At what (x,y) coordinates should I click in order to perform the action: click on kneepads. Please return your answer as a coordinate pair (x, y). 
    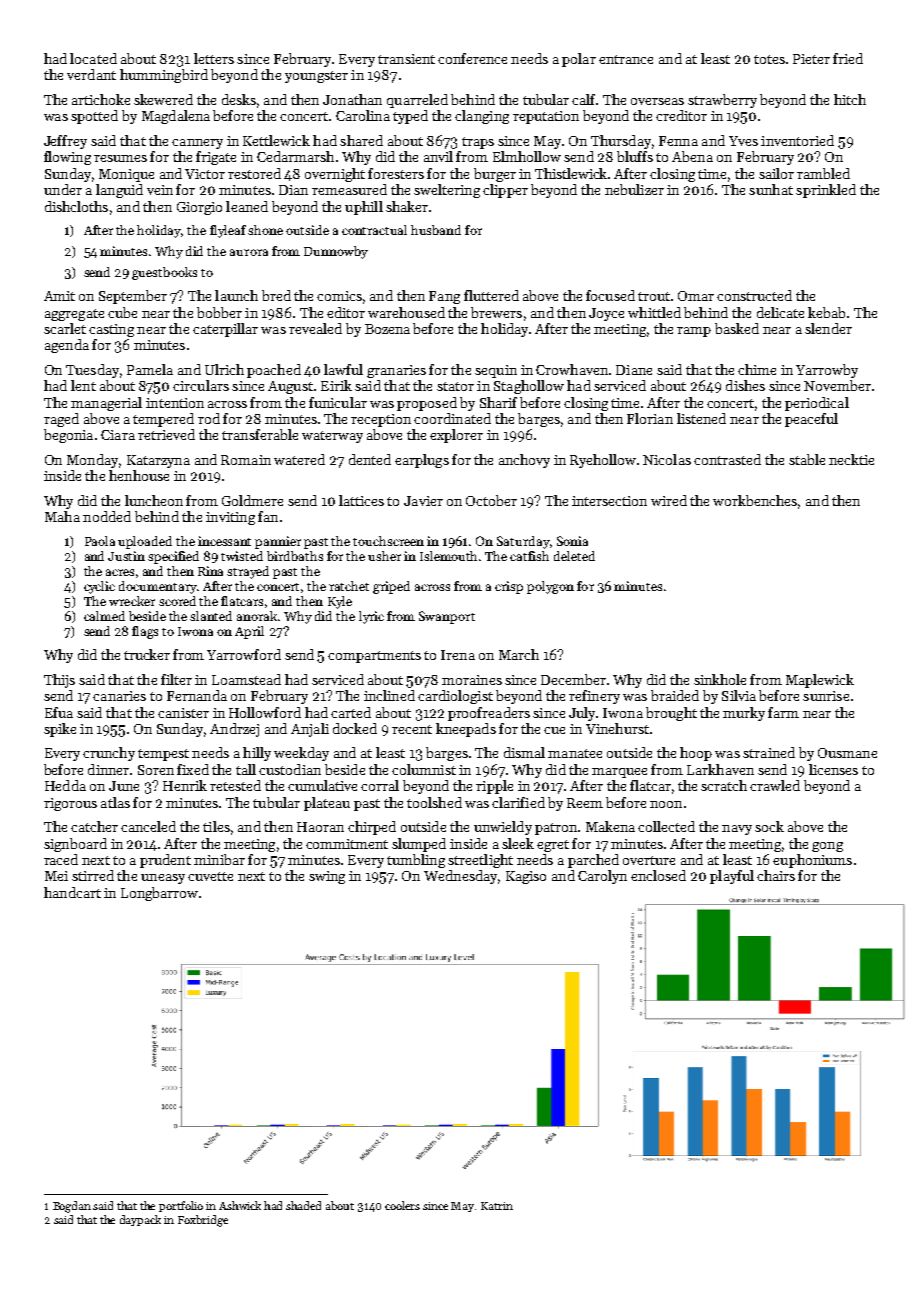
    Looking at the image, I should click on (466, 730).
